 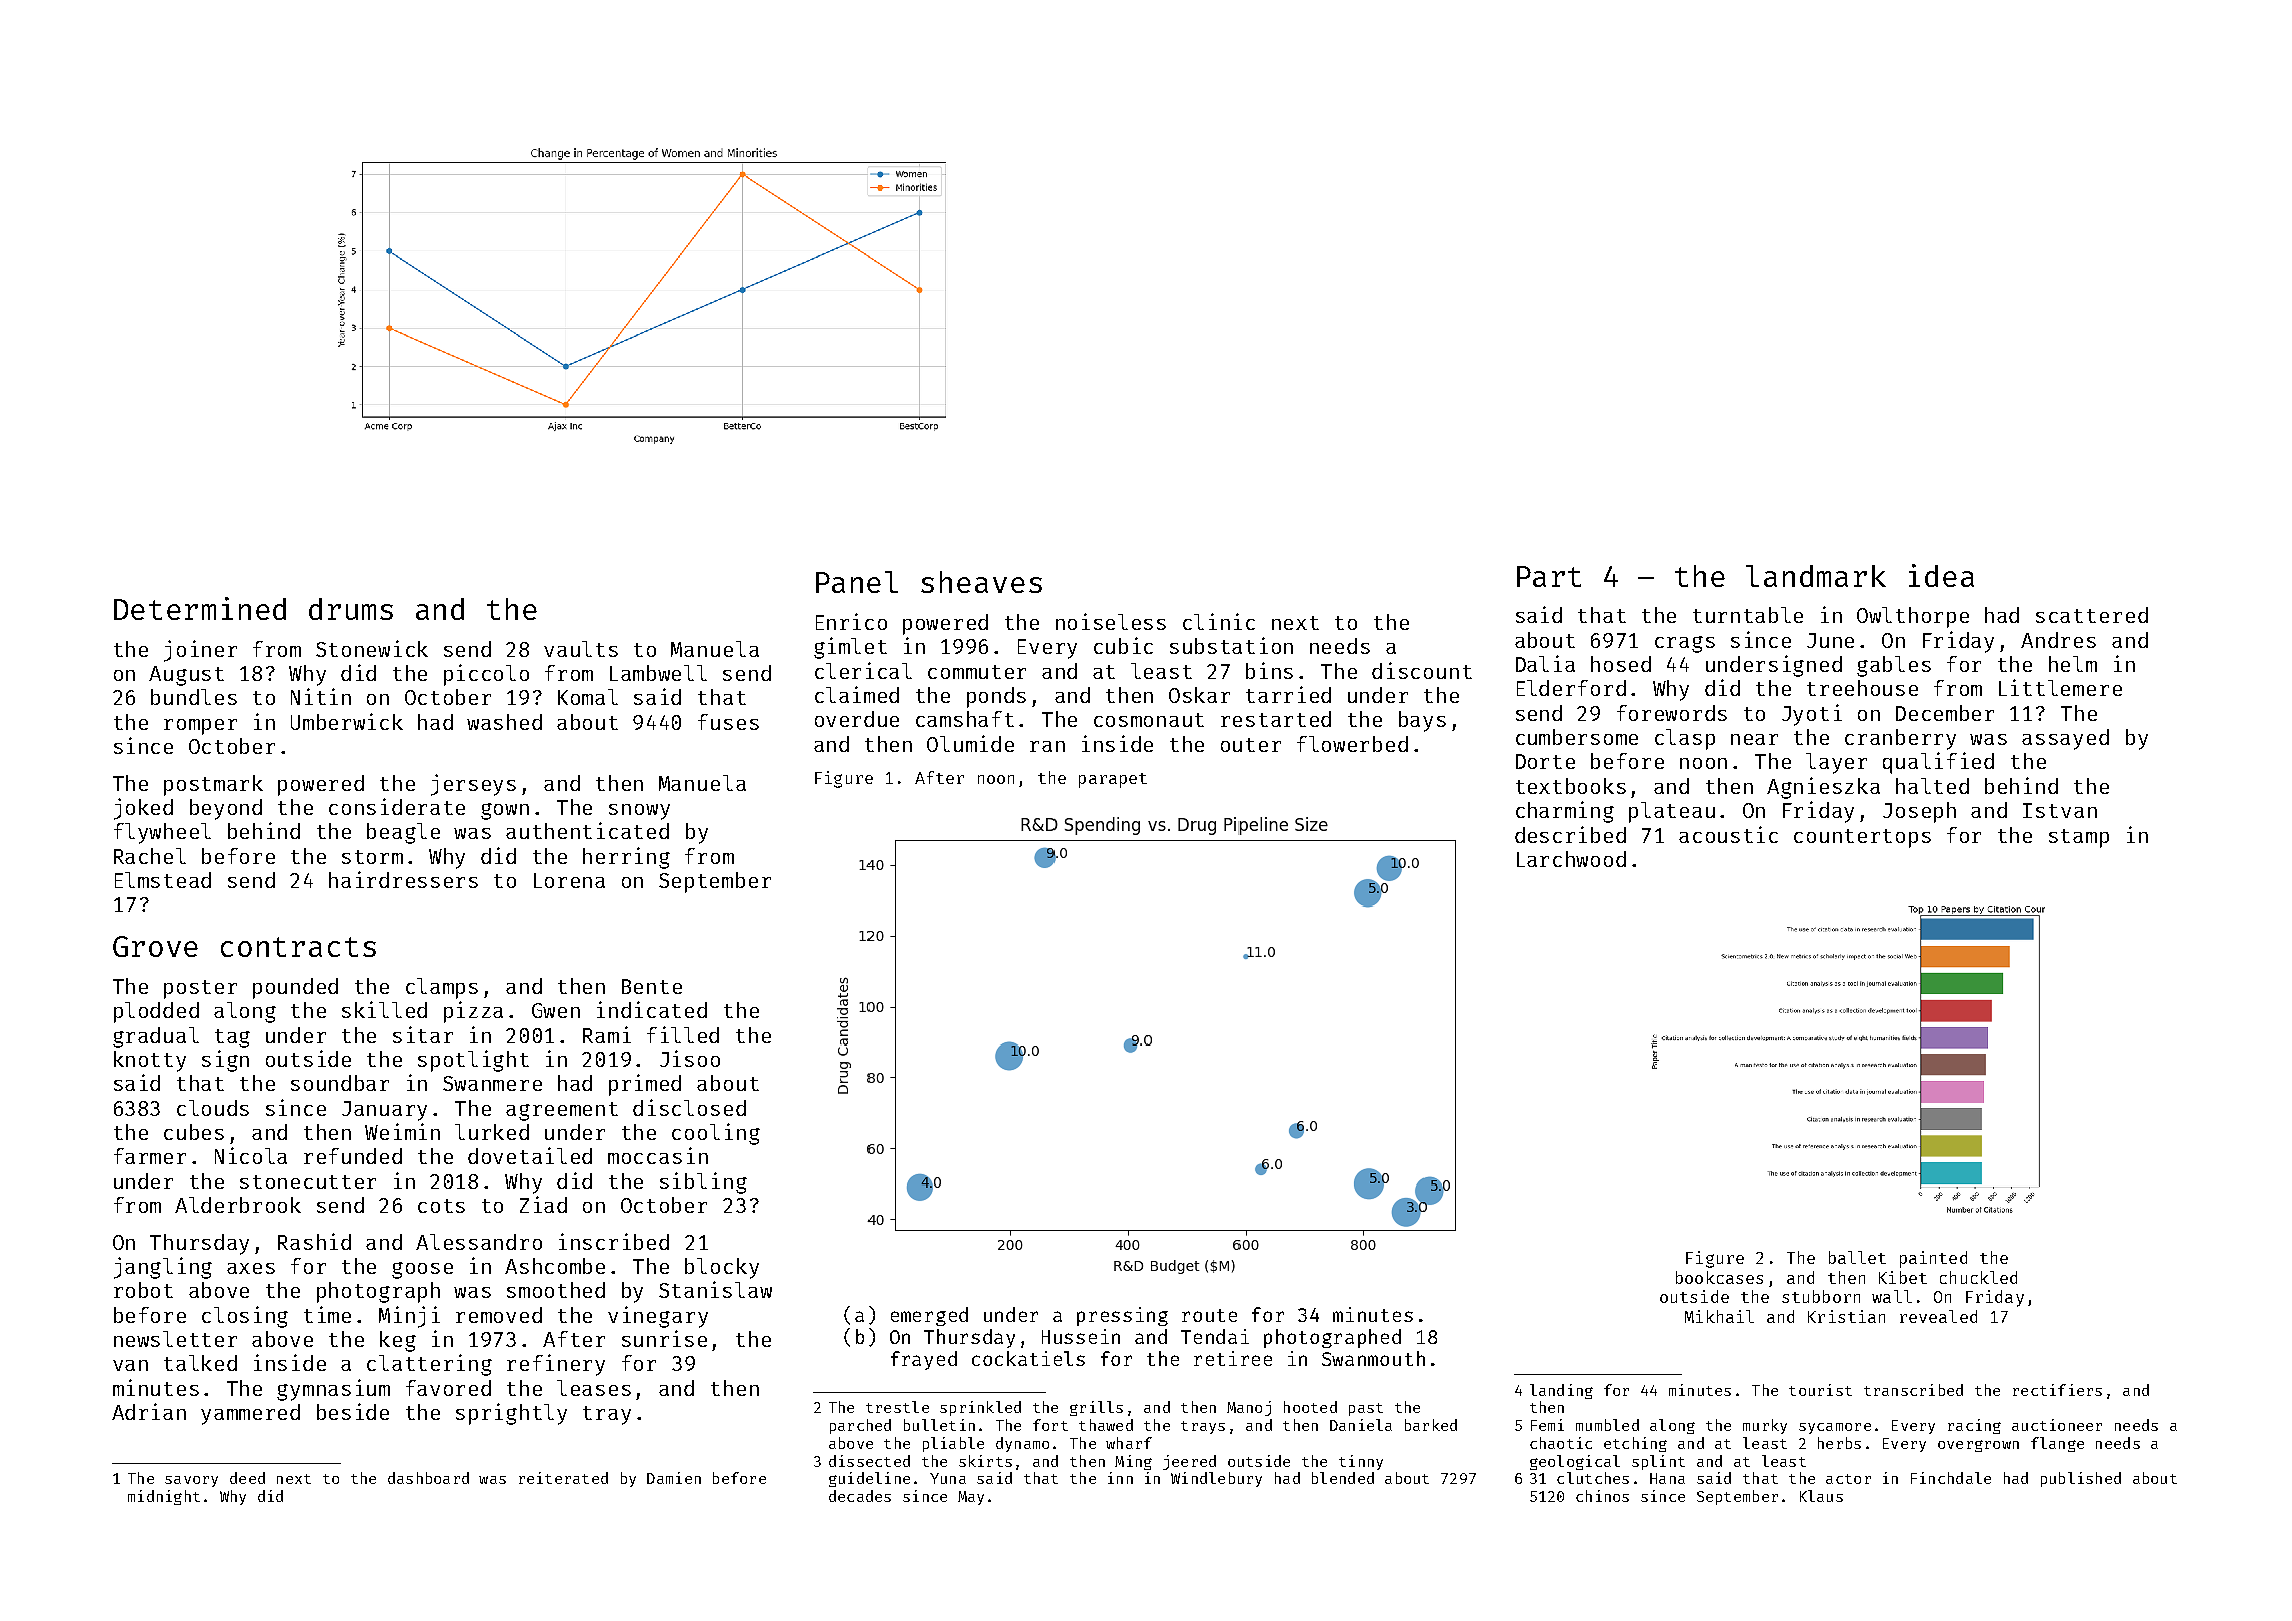 I want to click on Littlemere, so click(x=2060, y=687).
